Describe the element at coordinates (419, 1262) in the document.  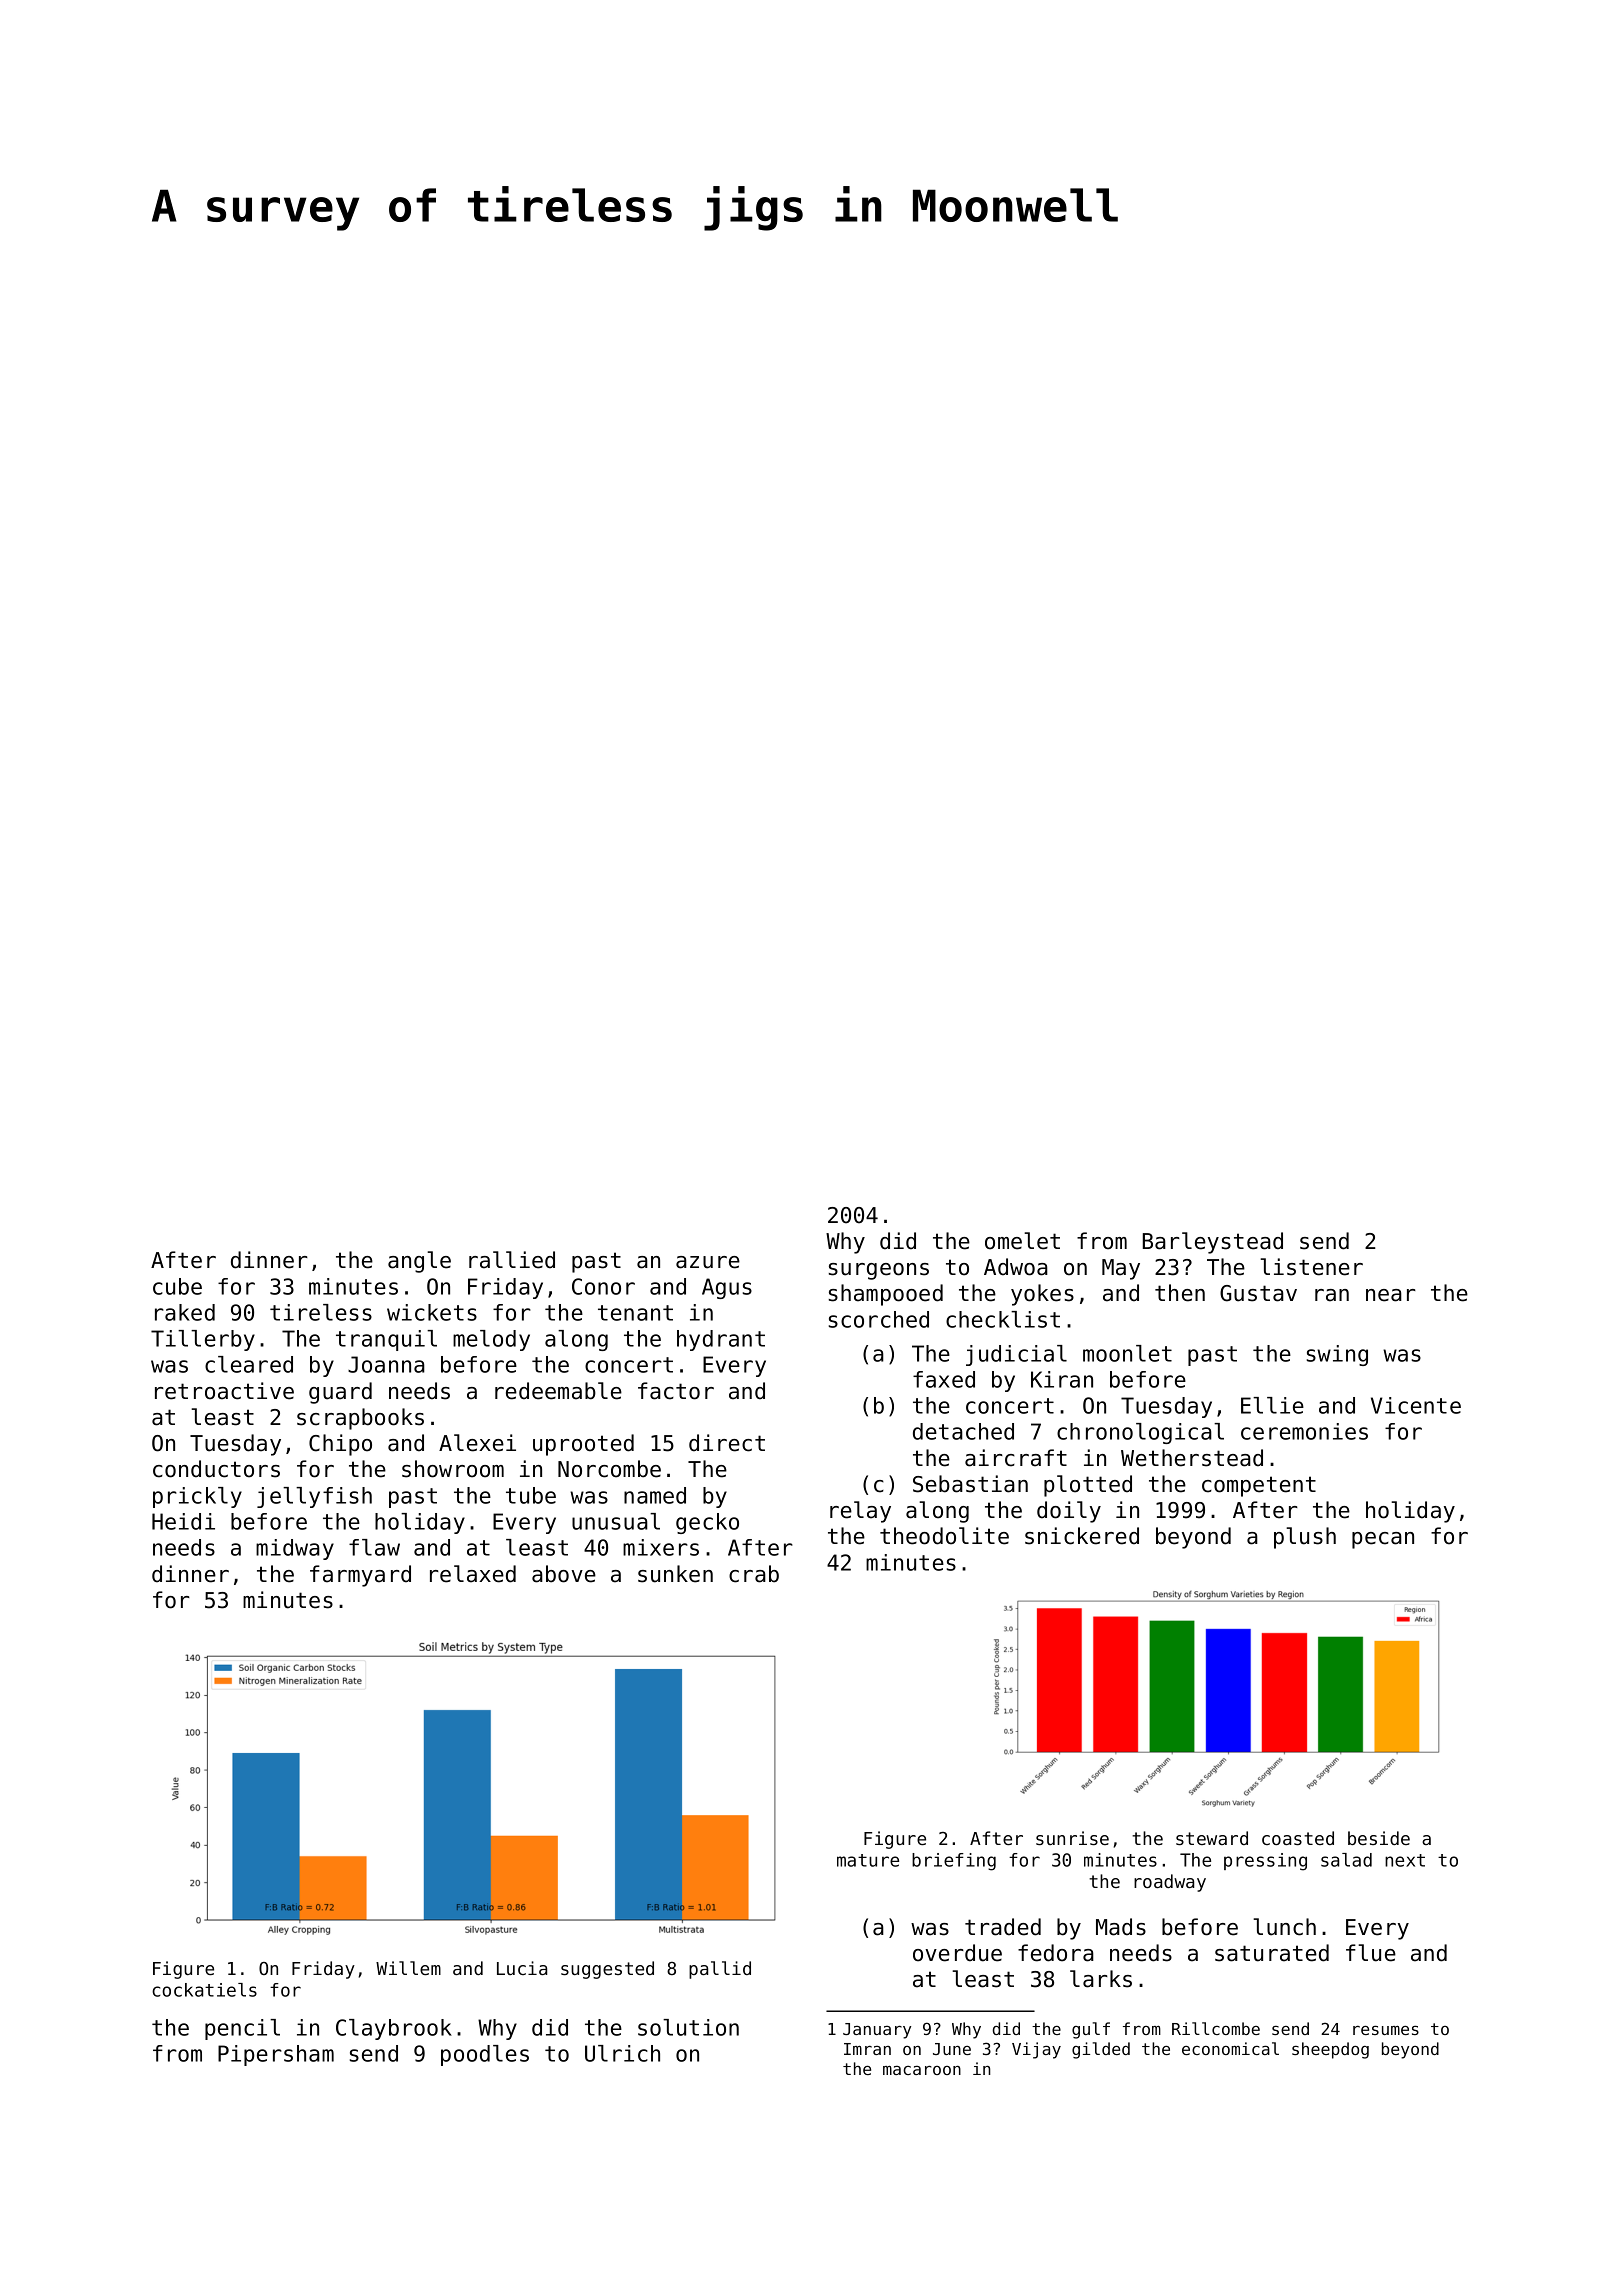
I see `angle` at that location.
